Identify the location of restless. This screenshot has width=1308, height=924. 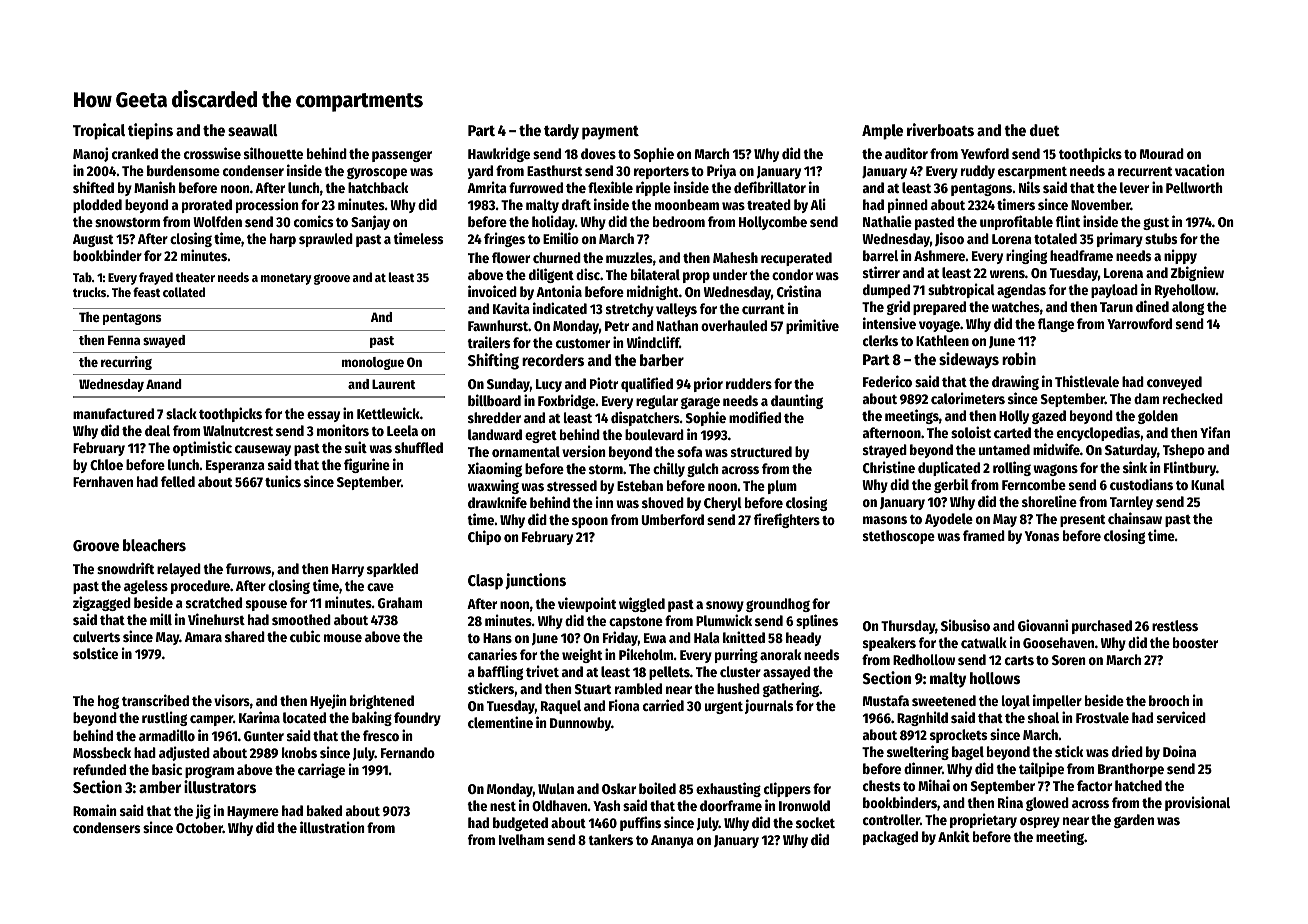
(1175, 625).
